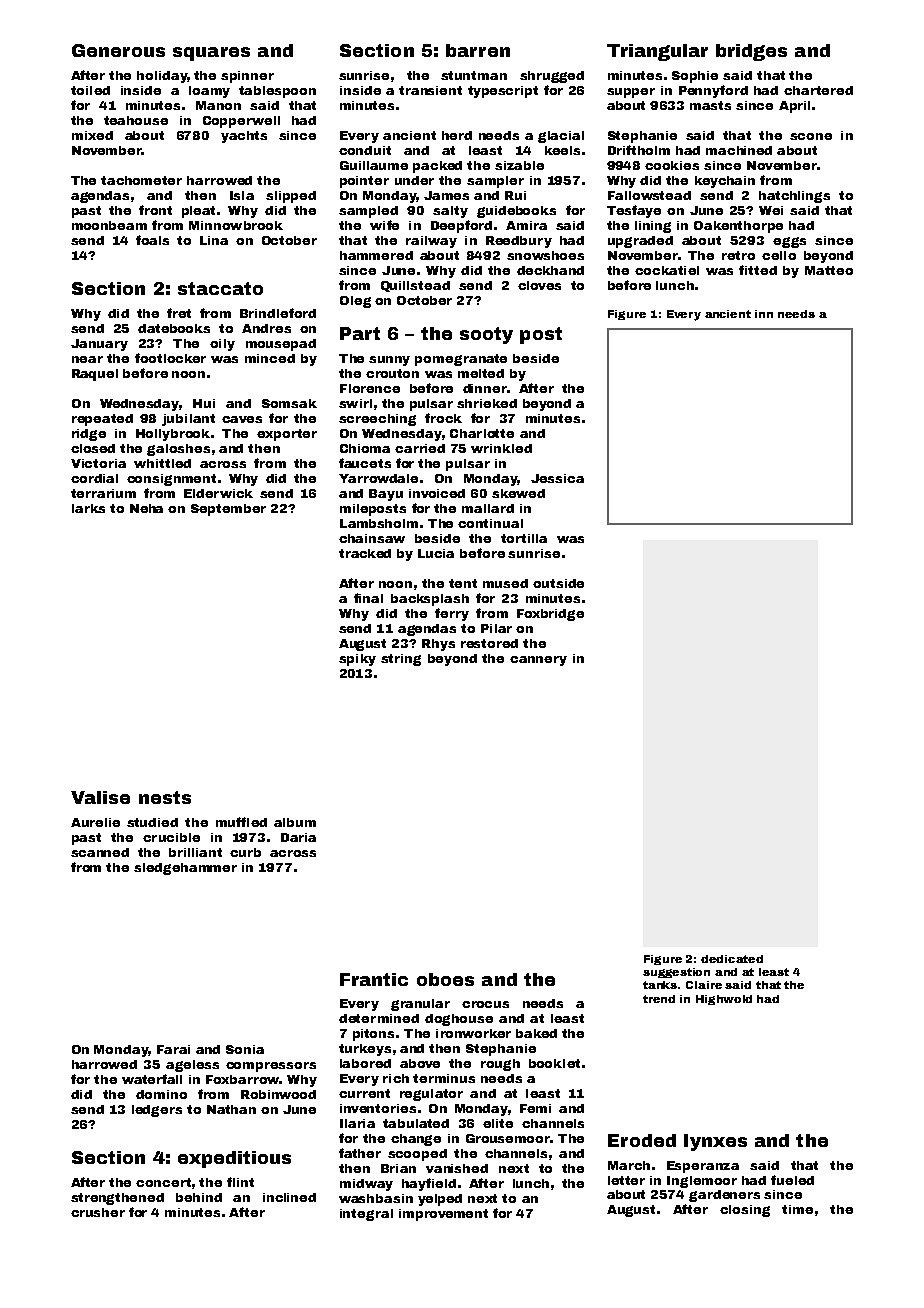 This screenshot has width=924, height=1308. Describe the element at coordinates (789, 242) in the screenshot. I see `eggs` at that location.
